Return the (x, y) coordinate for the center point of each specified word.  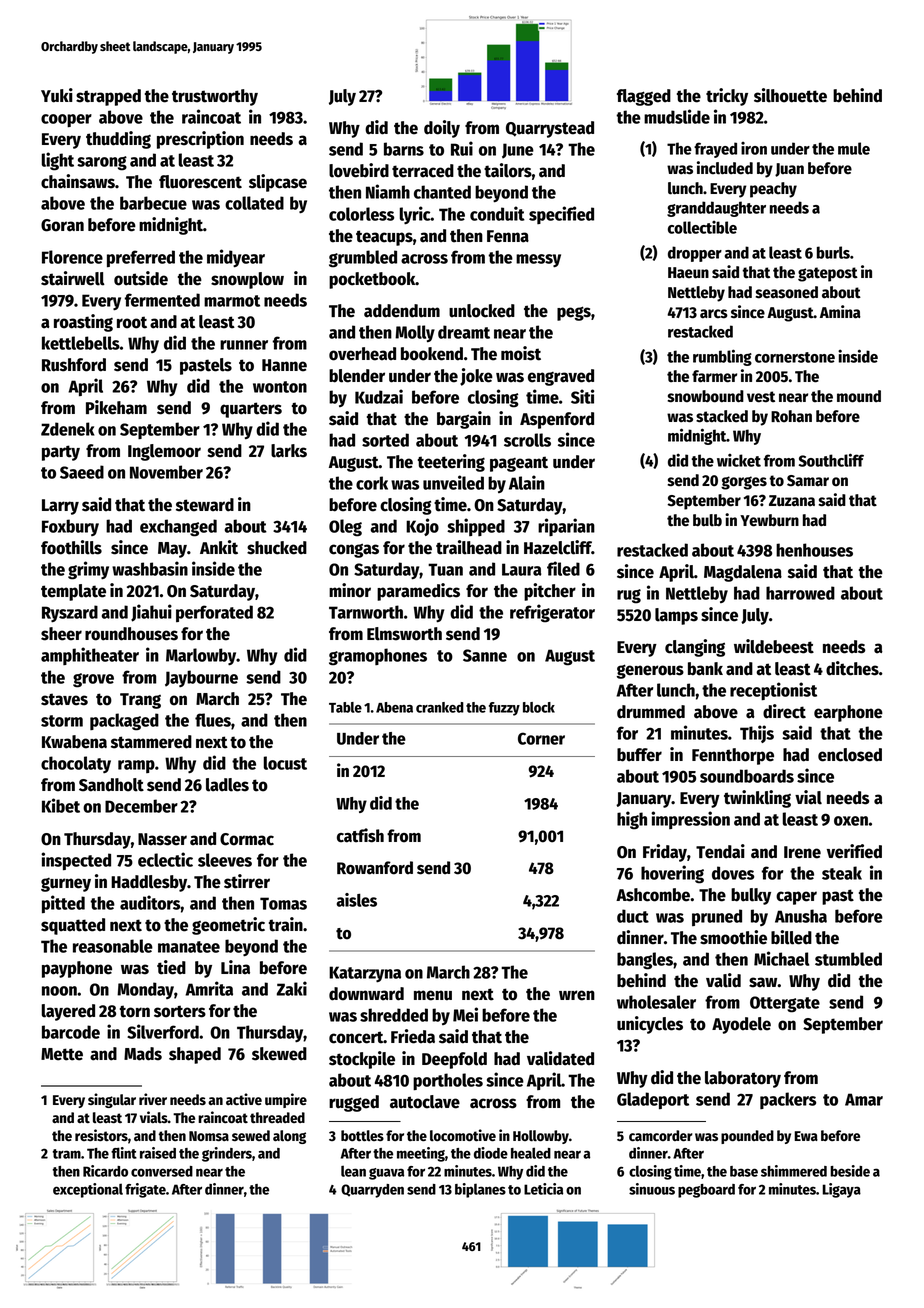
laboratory (743, 1079)
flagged (644, 97)
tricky (727, 97)
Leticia (543, 1189)
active (244, 1099)
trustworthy (215, 97)
